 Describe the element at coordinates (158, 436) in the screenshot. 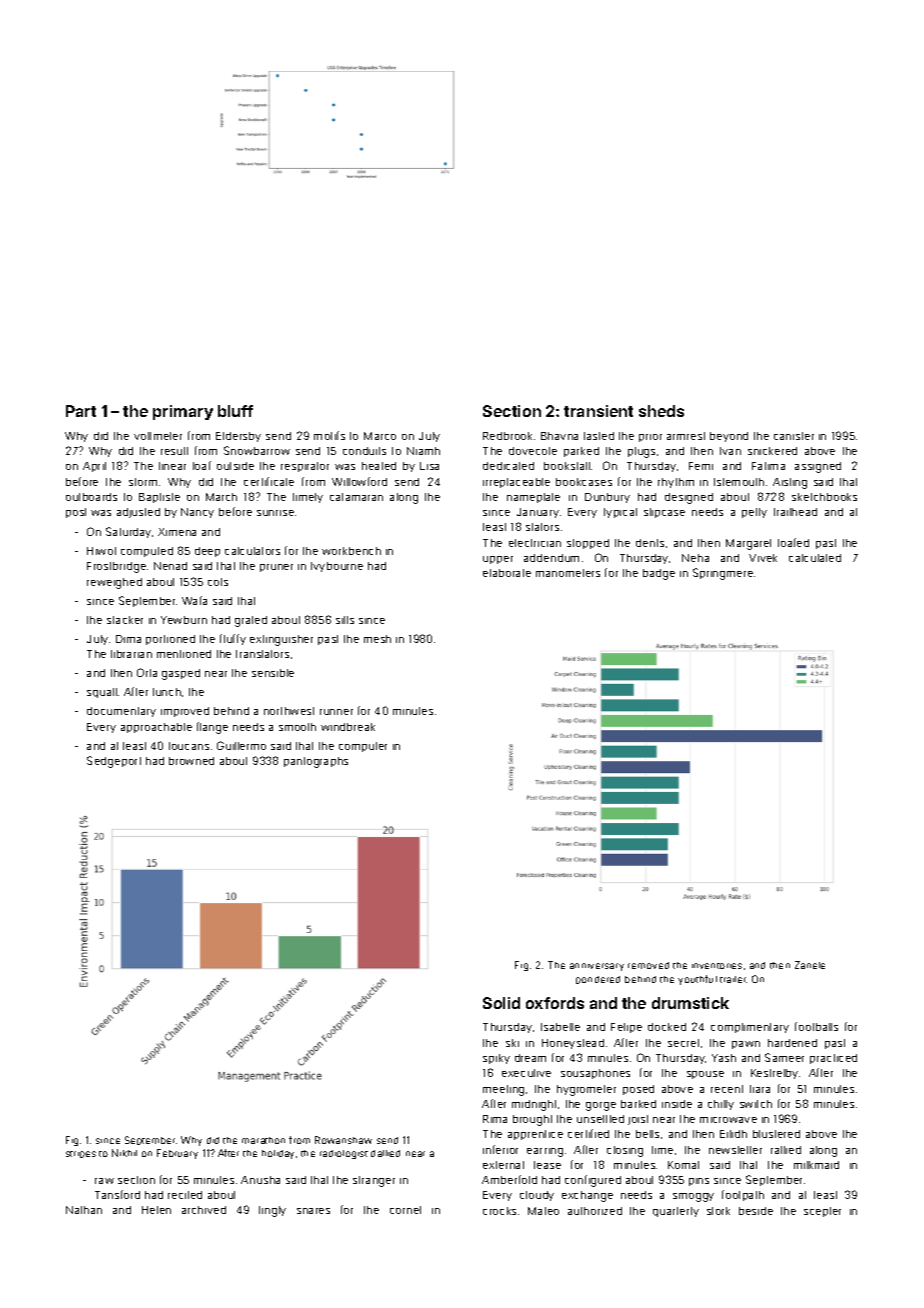

I see `voltmeter` at that location.
